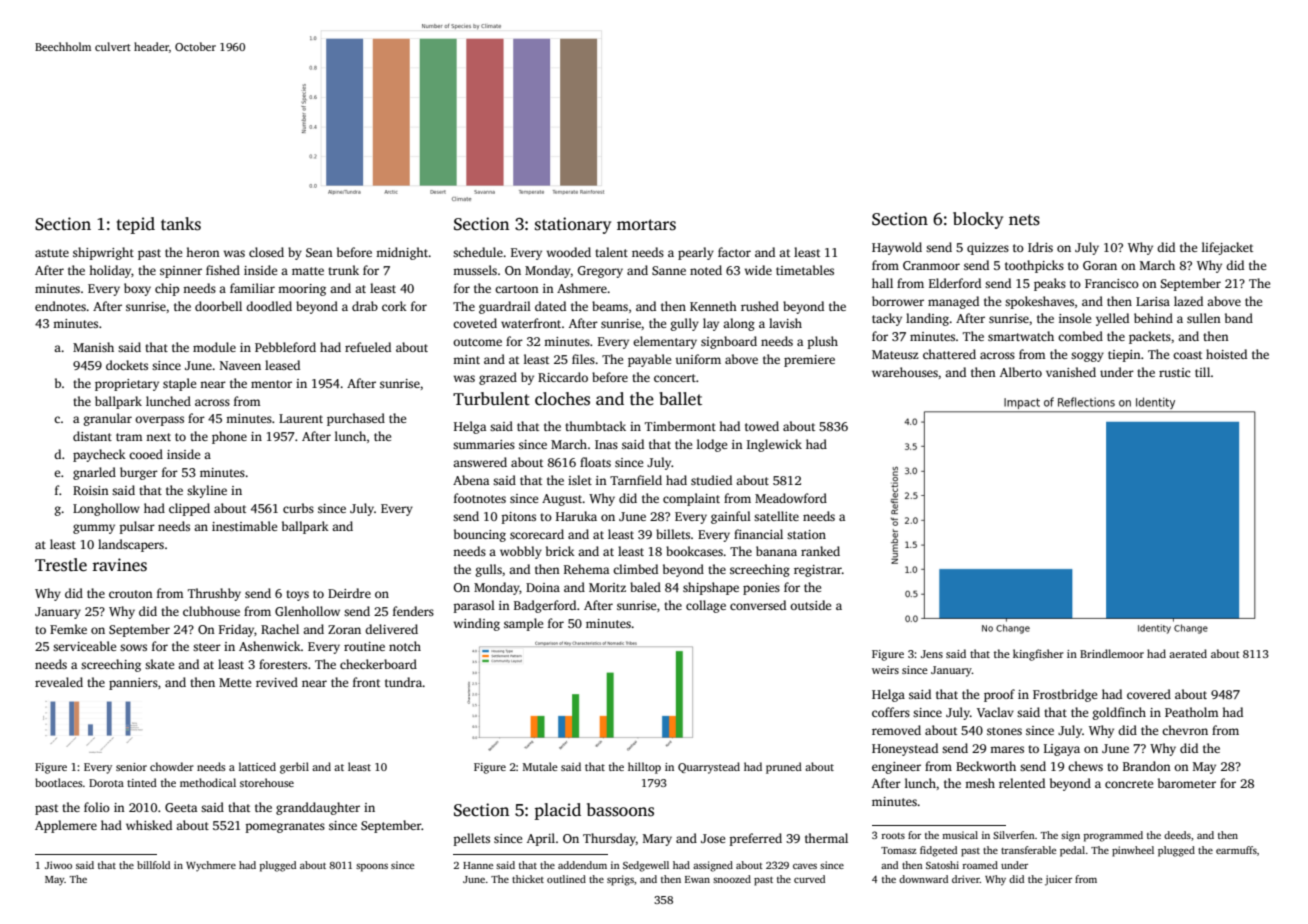 This document has width=1308, height=924. Describe the element at coordinates (84, 646) in the document. I see `serviceable` at that location.
